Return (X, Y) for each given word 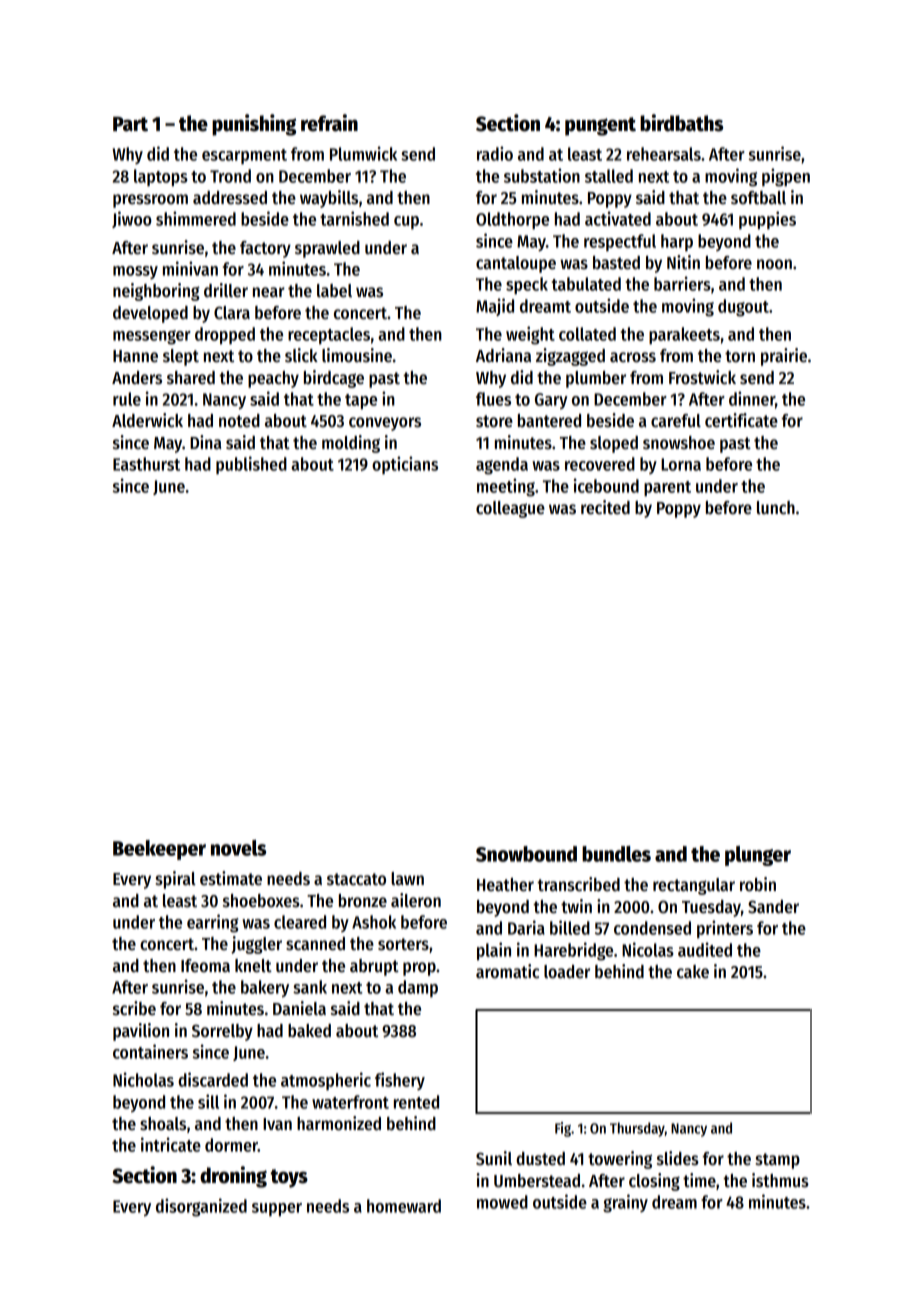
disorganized (201, 1207)
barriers (682, 283)
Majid (495, 307)
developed (150, 314)
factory (265, 249)
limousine (357, 355)
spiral (175, 880)
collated (587, 334)
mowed (502, 1202)
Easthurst (146, 464)
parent (667, 488)
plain (494, 951)
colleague (510, 509)
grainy (625, 1203)
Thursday (637, 1129)
